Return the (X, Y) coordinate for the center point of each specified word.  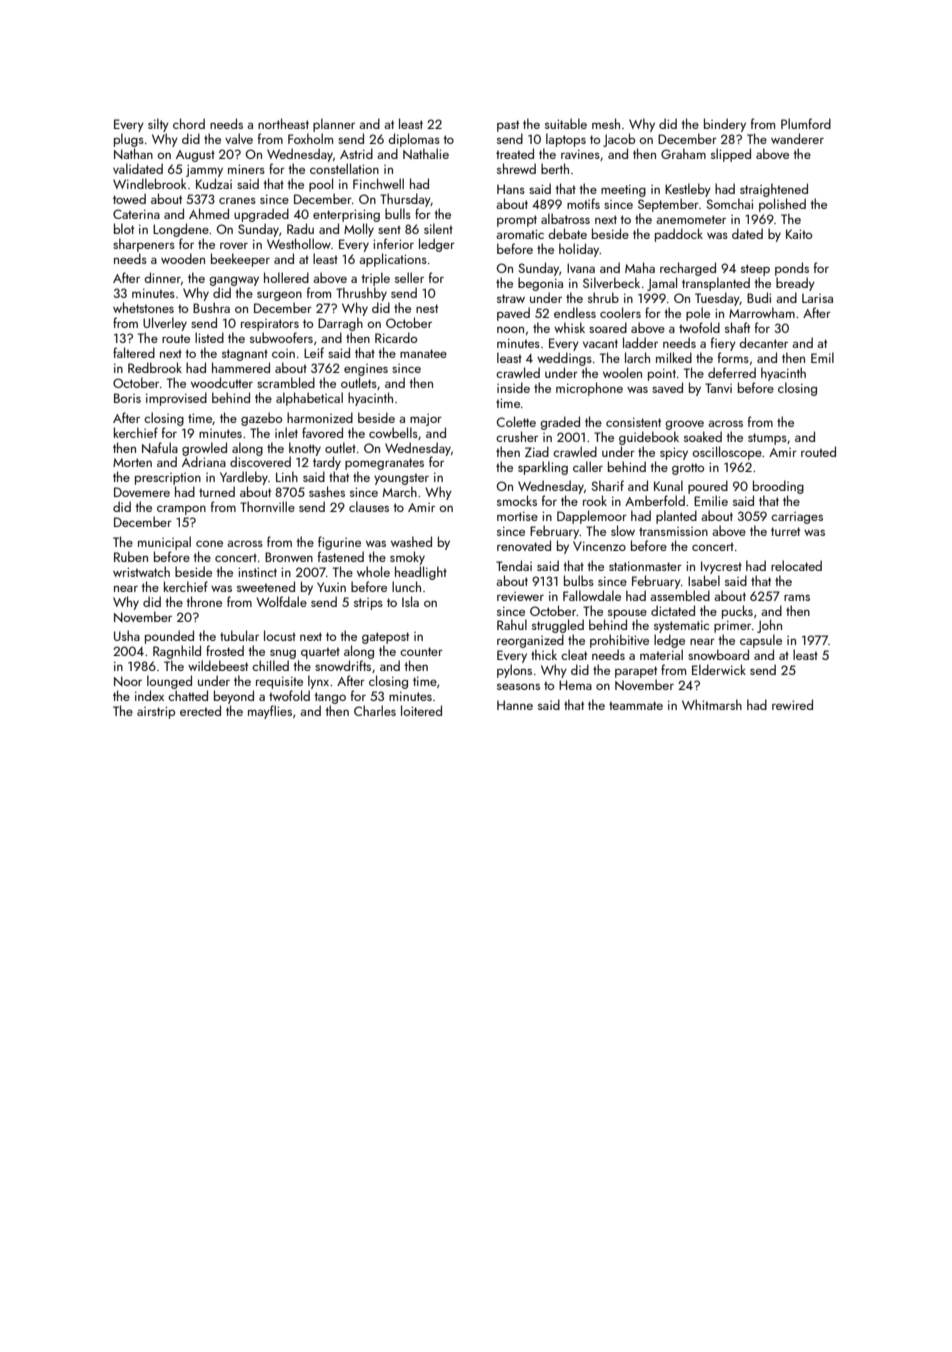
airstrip (156, 712)
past (508, 126)
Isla (410, 601)
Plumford (806, 123)
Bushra (211, 307)
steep (755, 270)
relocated (796, 565)
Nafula (160, 447)
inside (513, 387)
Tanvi (718, 388)
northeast (283, 123)
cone (209, 544)
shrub (603, 297)
